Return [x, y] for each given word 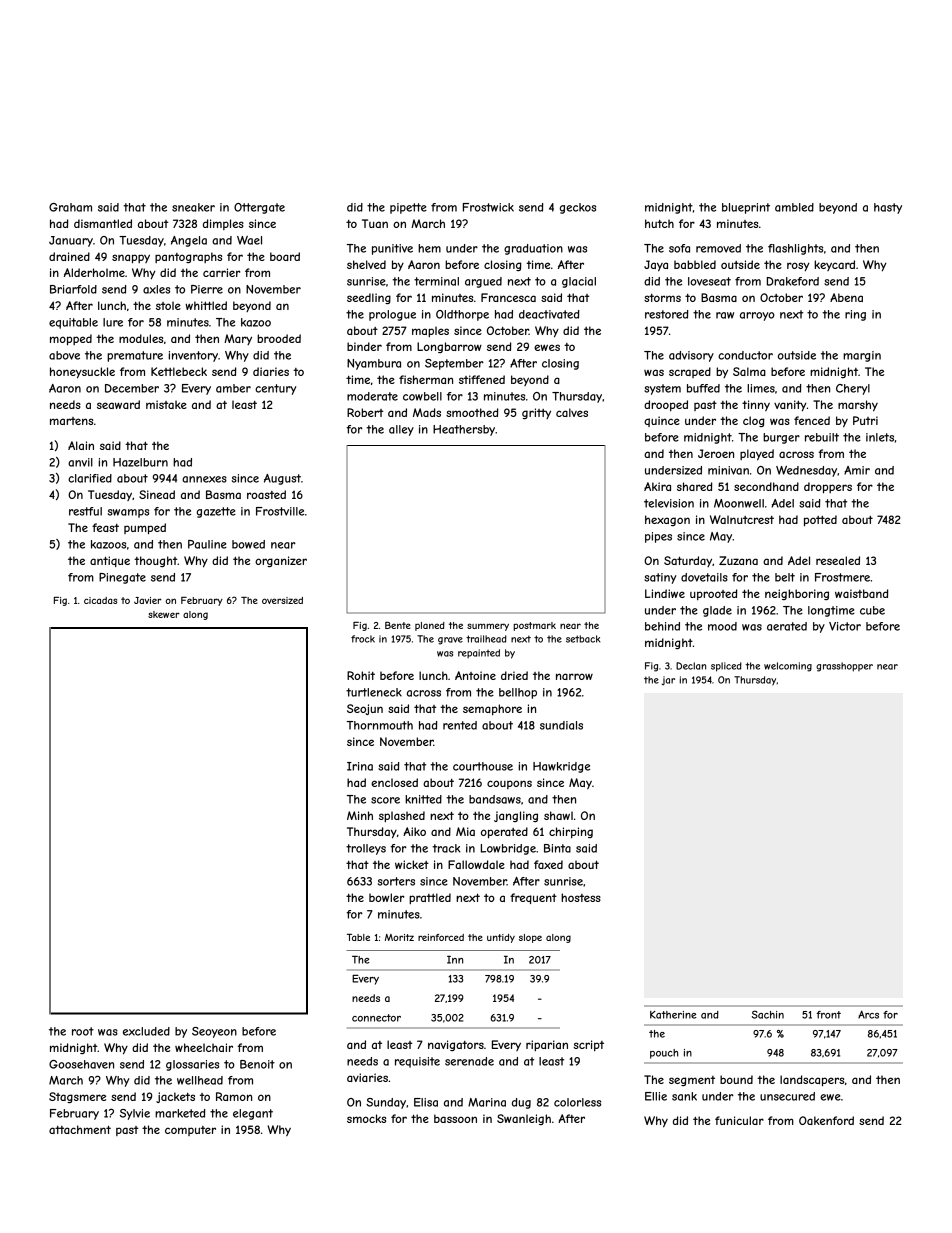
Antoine [475, 675]
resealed [838, 560]
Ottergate [259, 208]
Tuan [375, 223]
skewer [164, 614]
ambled [794, 207]
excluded [146, 1031]
